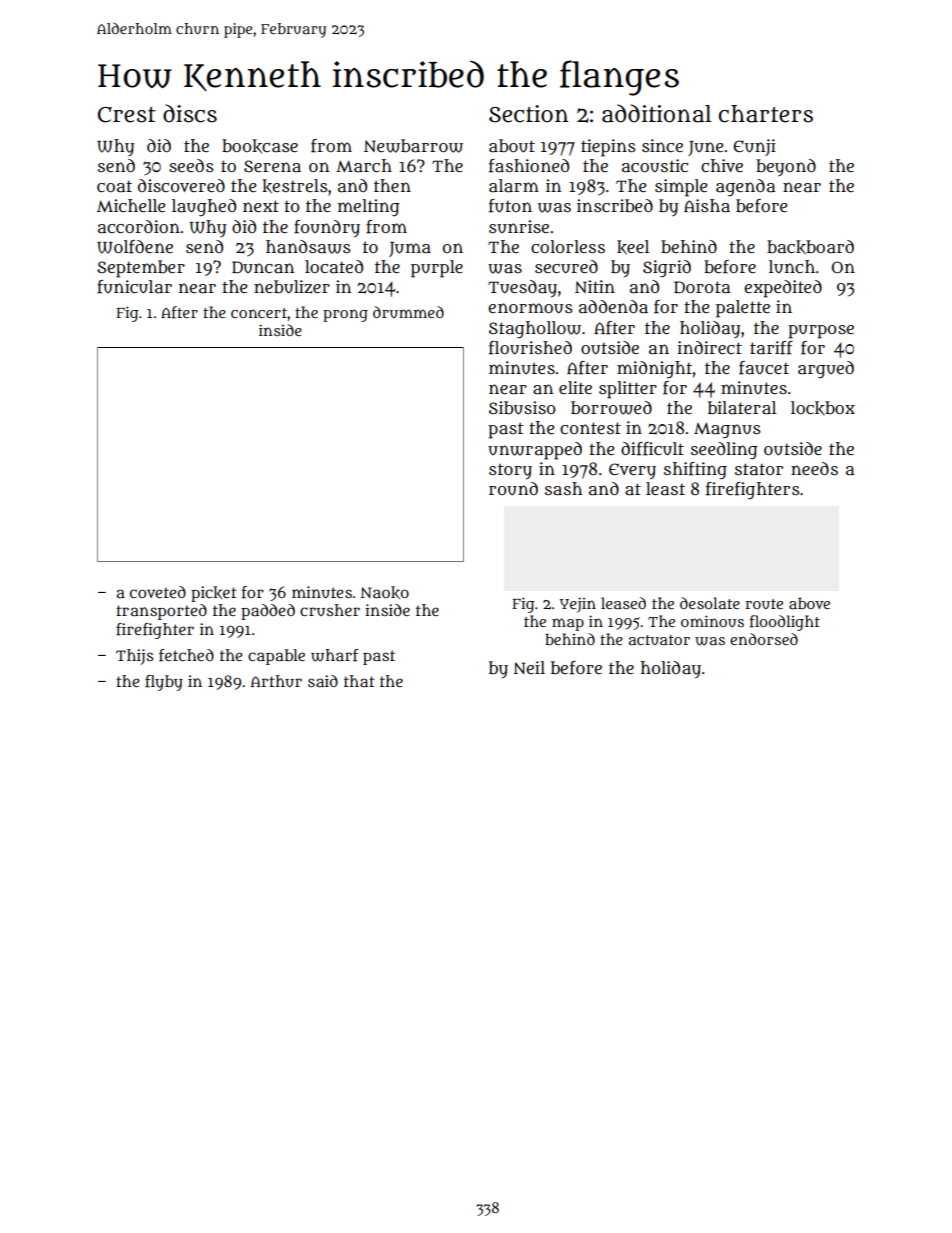 The height and width of the document is (1233, 952). Describe the element at coordinates (268, 612) in the document. I see `padded` at that location.
